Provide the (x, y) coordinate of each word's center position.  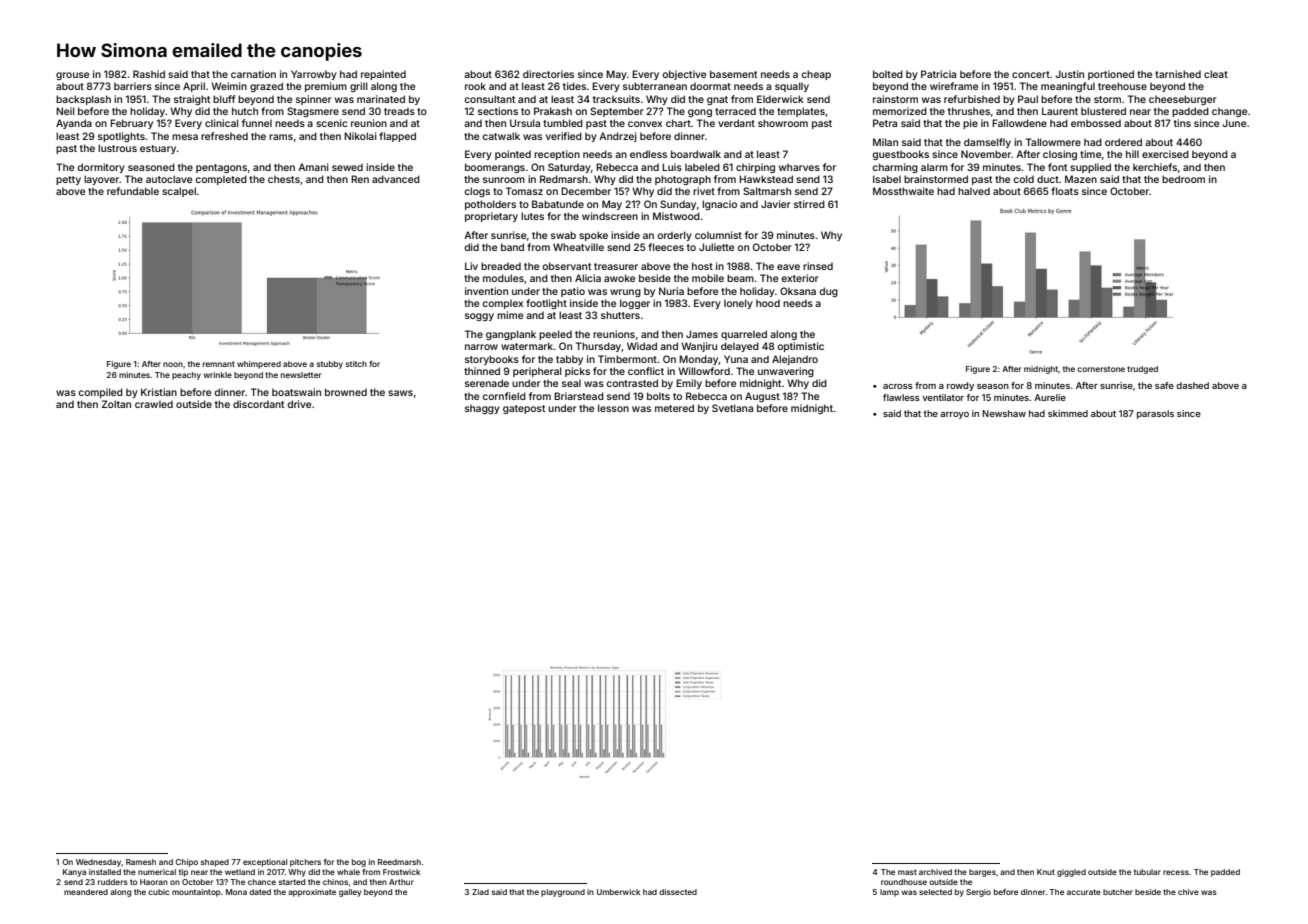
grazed (266, 87)
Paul (1028, 99)
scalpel (179, 192)
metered (674, 408)
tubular (1147, 872)
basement (733, 74)
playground (563, 893)
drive (299, 404)
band (512, 247)
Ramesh (141, 862)
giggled (1071, 873)
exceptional (265, 863)
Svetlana (732, 408)
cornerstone (1101, 369)
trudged (1142, 370)
